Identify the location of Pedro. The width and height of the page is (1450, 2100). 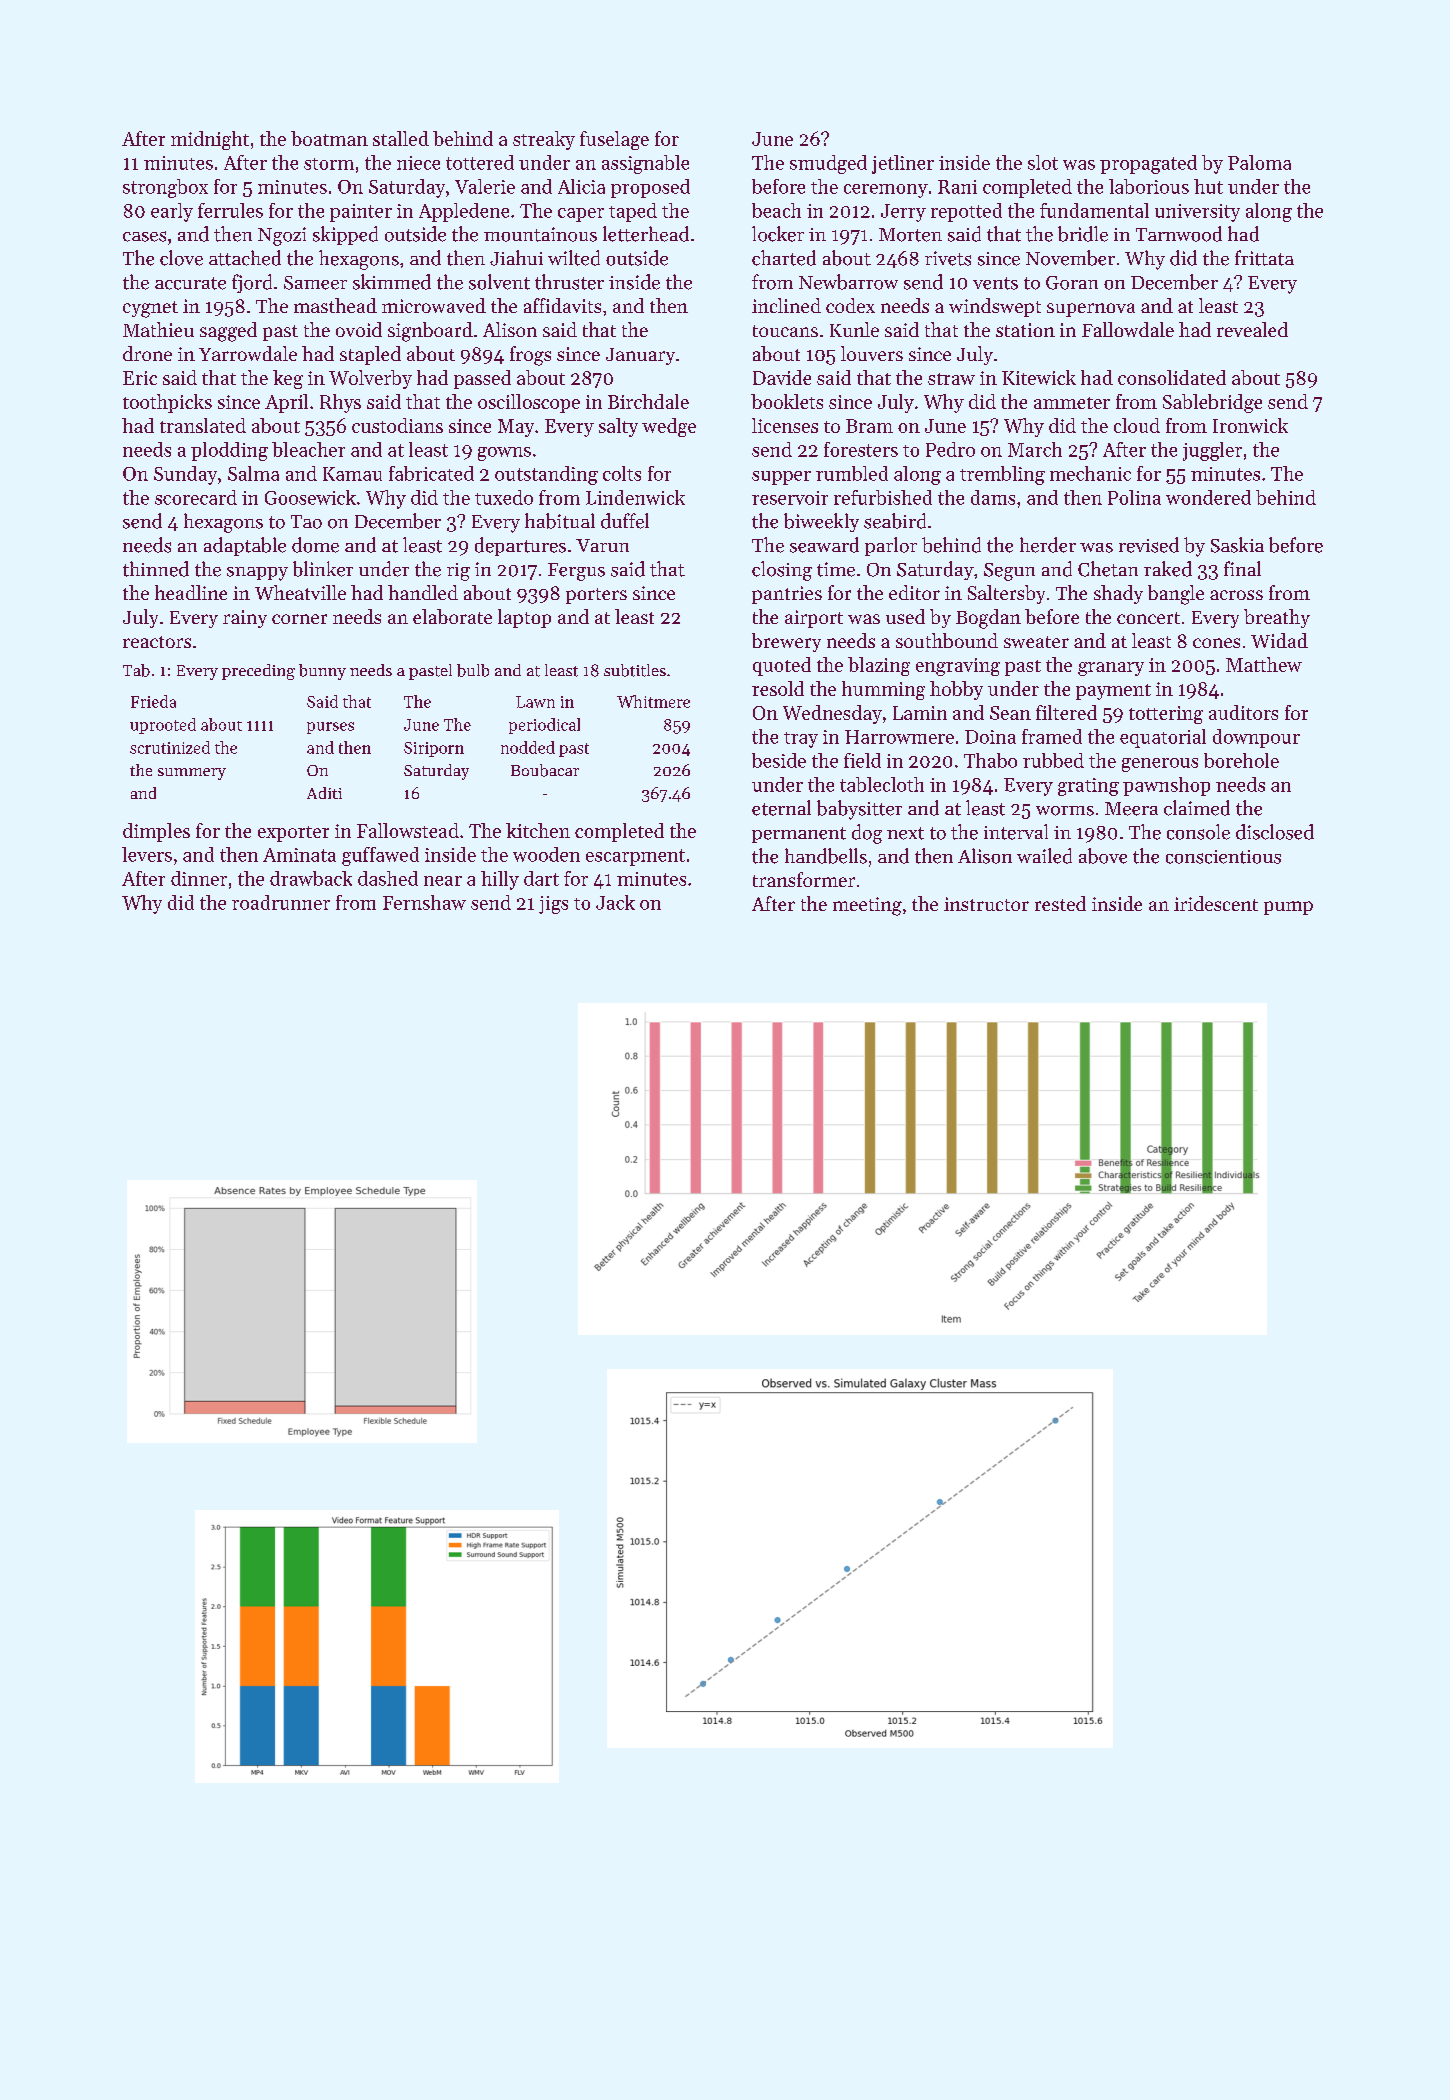
(950, 449).
